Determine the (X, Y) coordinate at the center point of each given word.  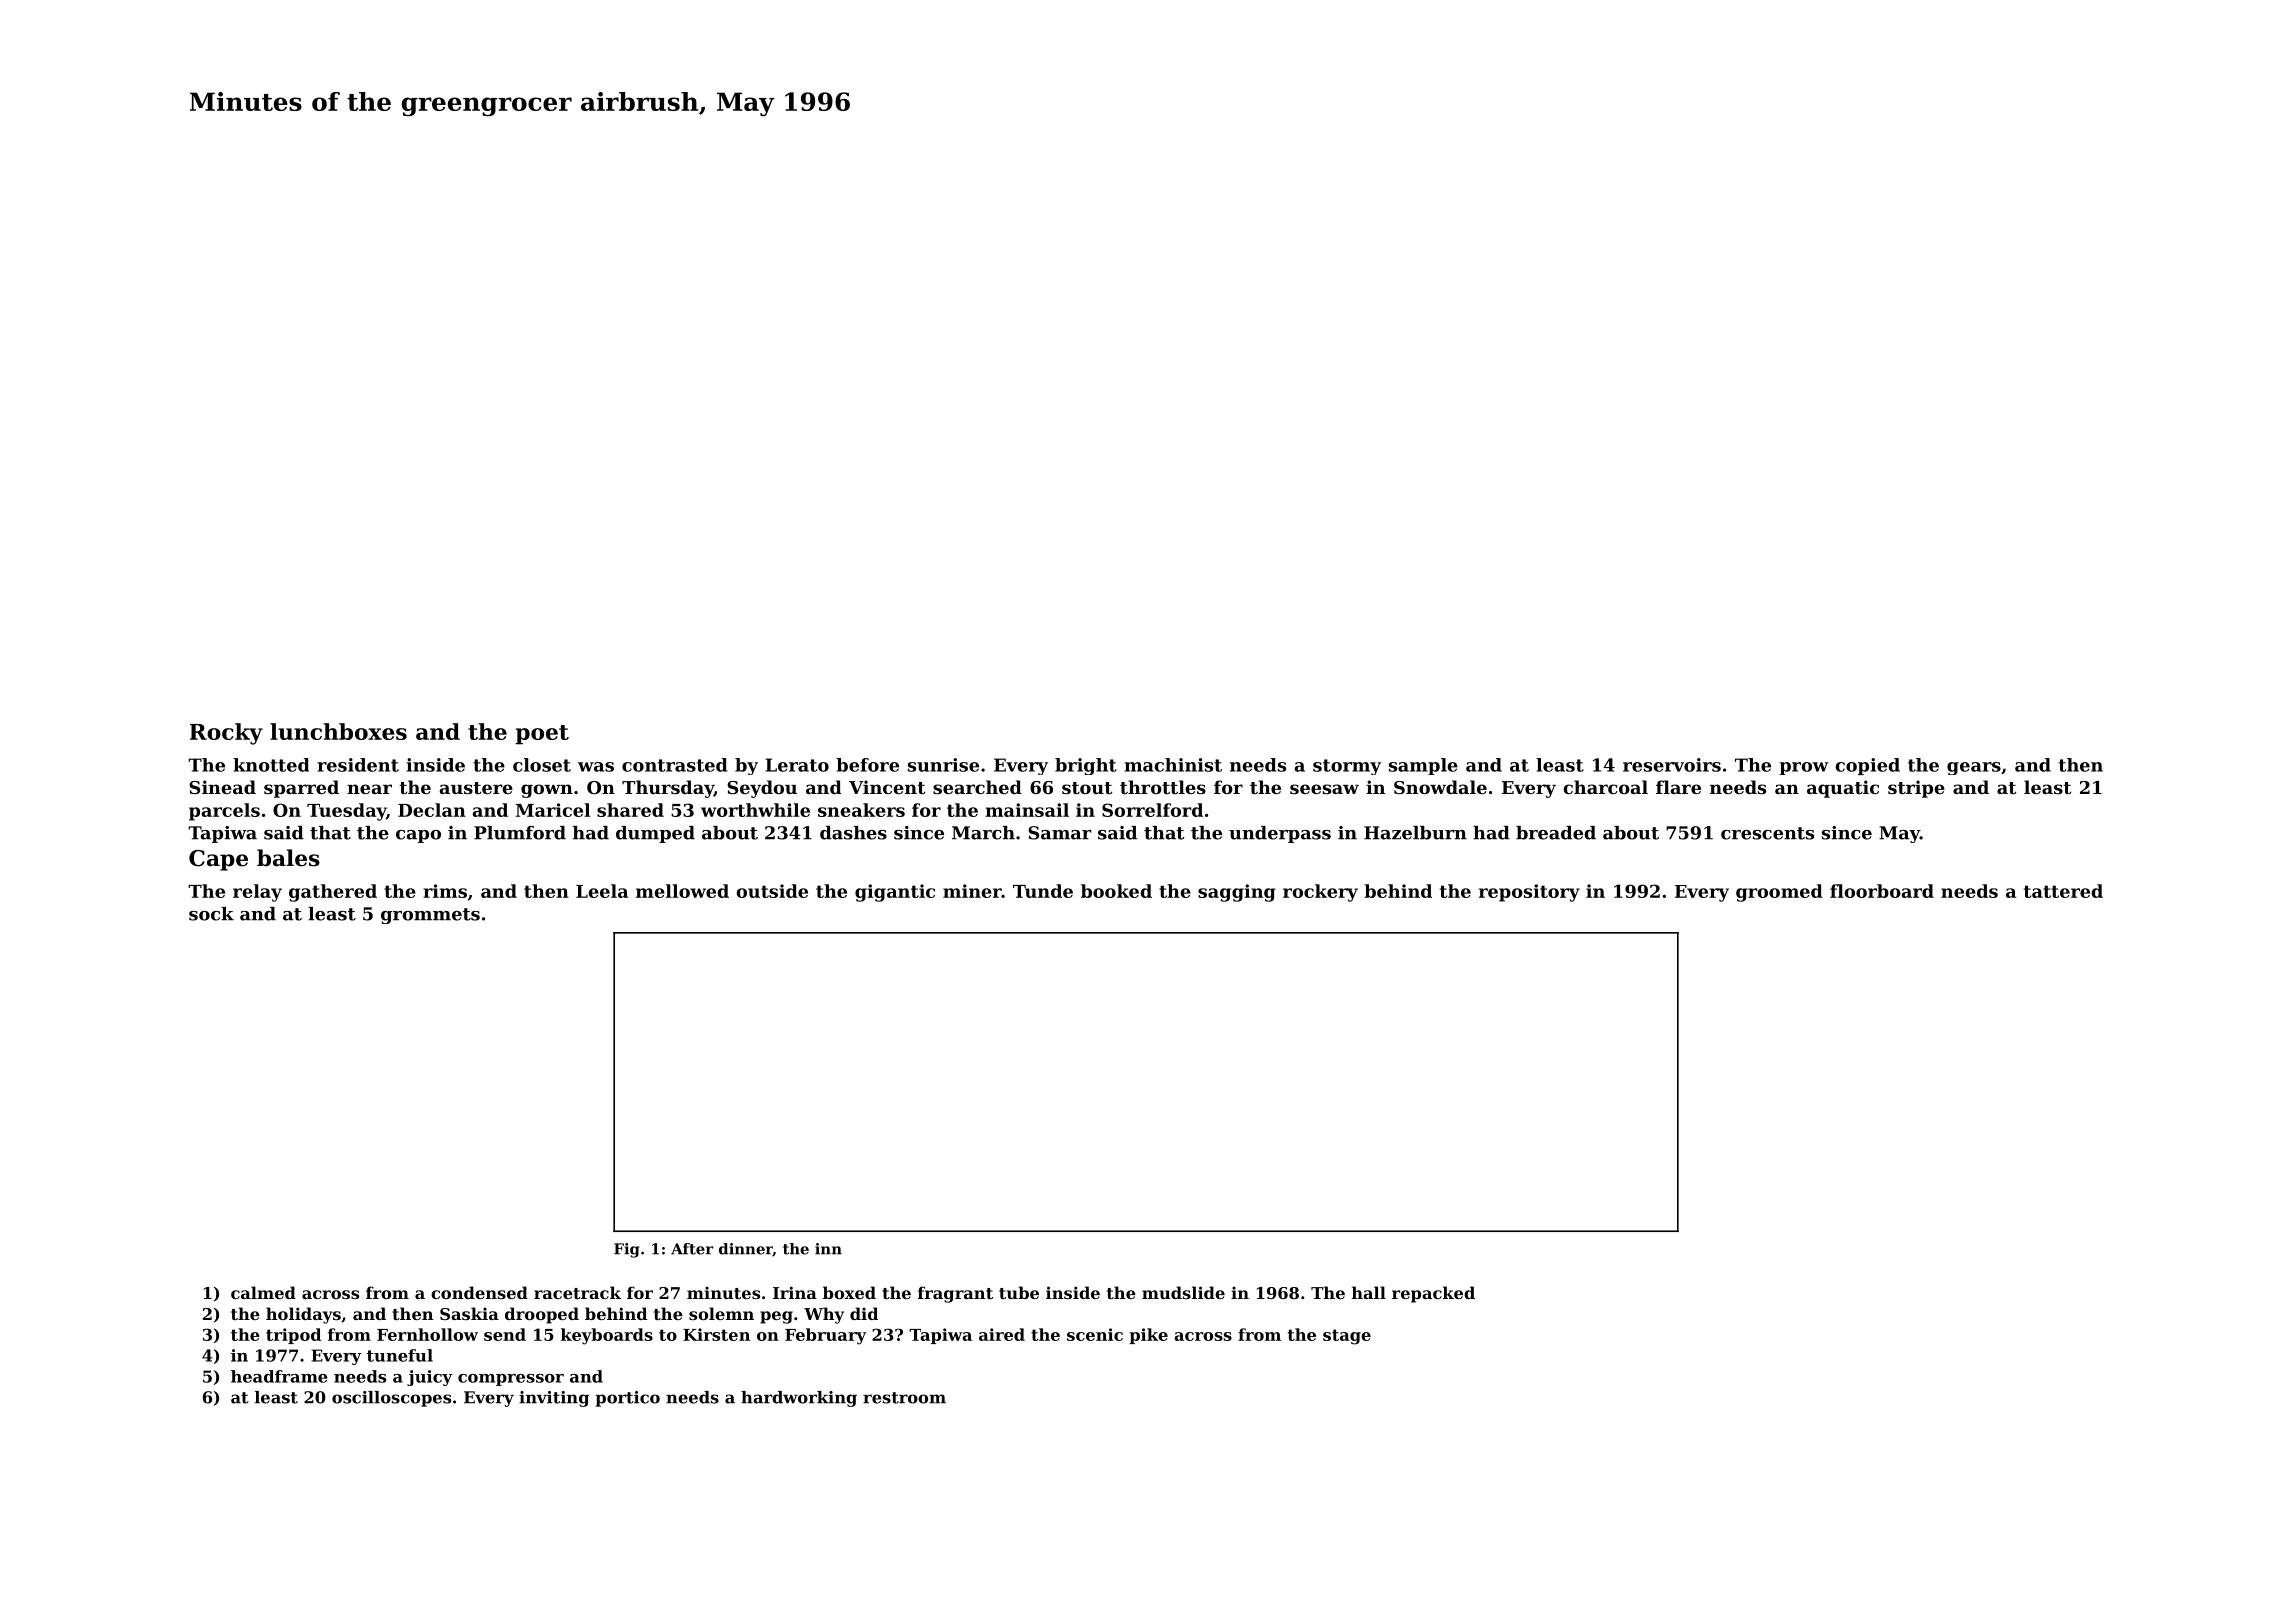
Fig (627, 1250)
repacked (1433, 1294)
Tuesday (346, 812)
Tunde (1043, 891)
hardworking (799, 1399)
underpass (1280, 834)
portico (627, 1399)
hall (1369, 1292)
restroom (904, 1398)
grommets (430, 916)
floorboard (1882, 891)
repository (1529, 893)
